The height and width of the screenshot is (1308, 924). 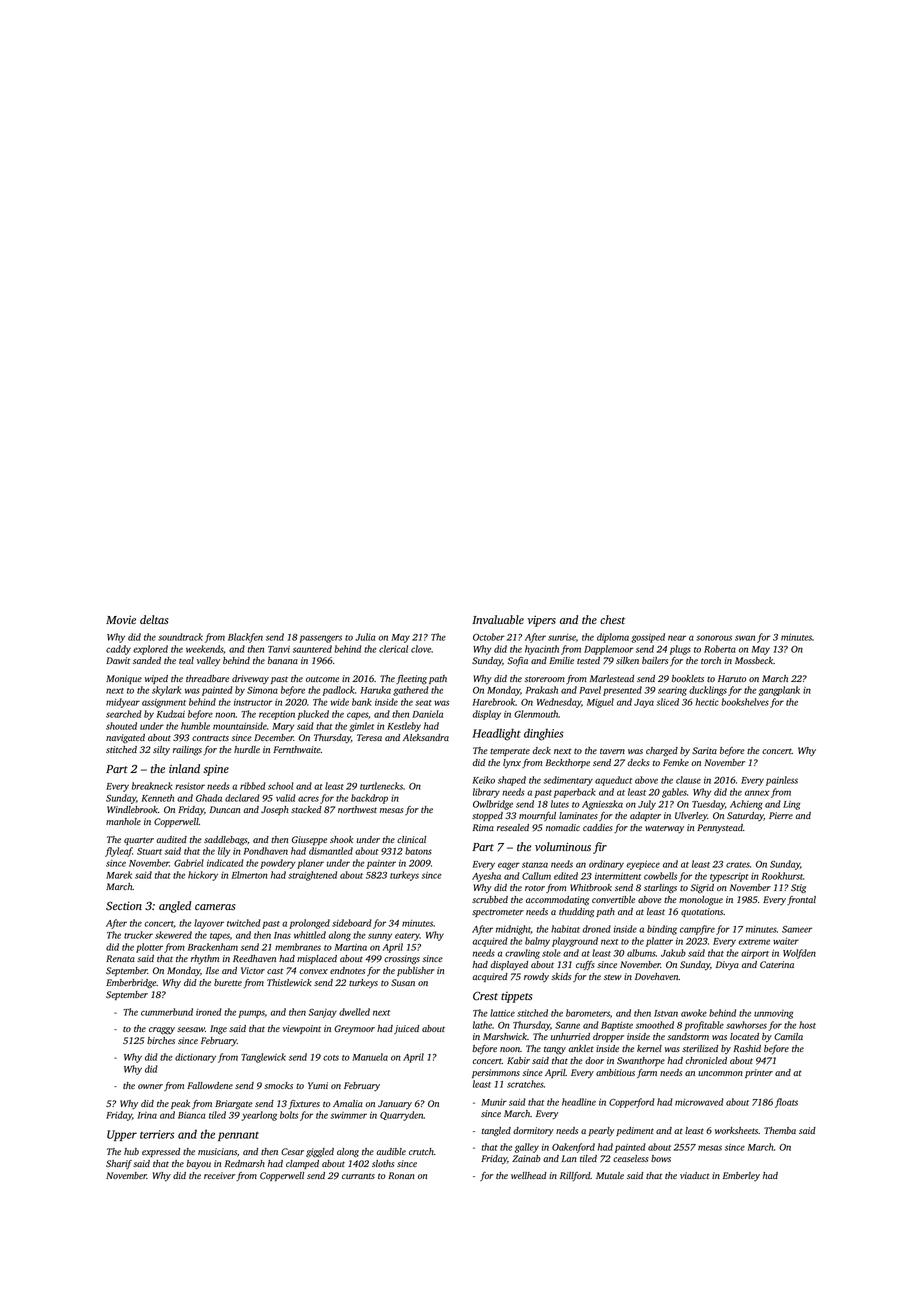 What do you see at coordinates (494, 1102) in the screenshot?
I see `Munir` at bounding box center [494, 1102].
